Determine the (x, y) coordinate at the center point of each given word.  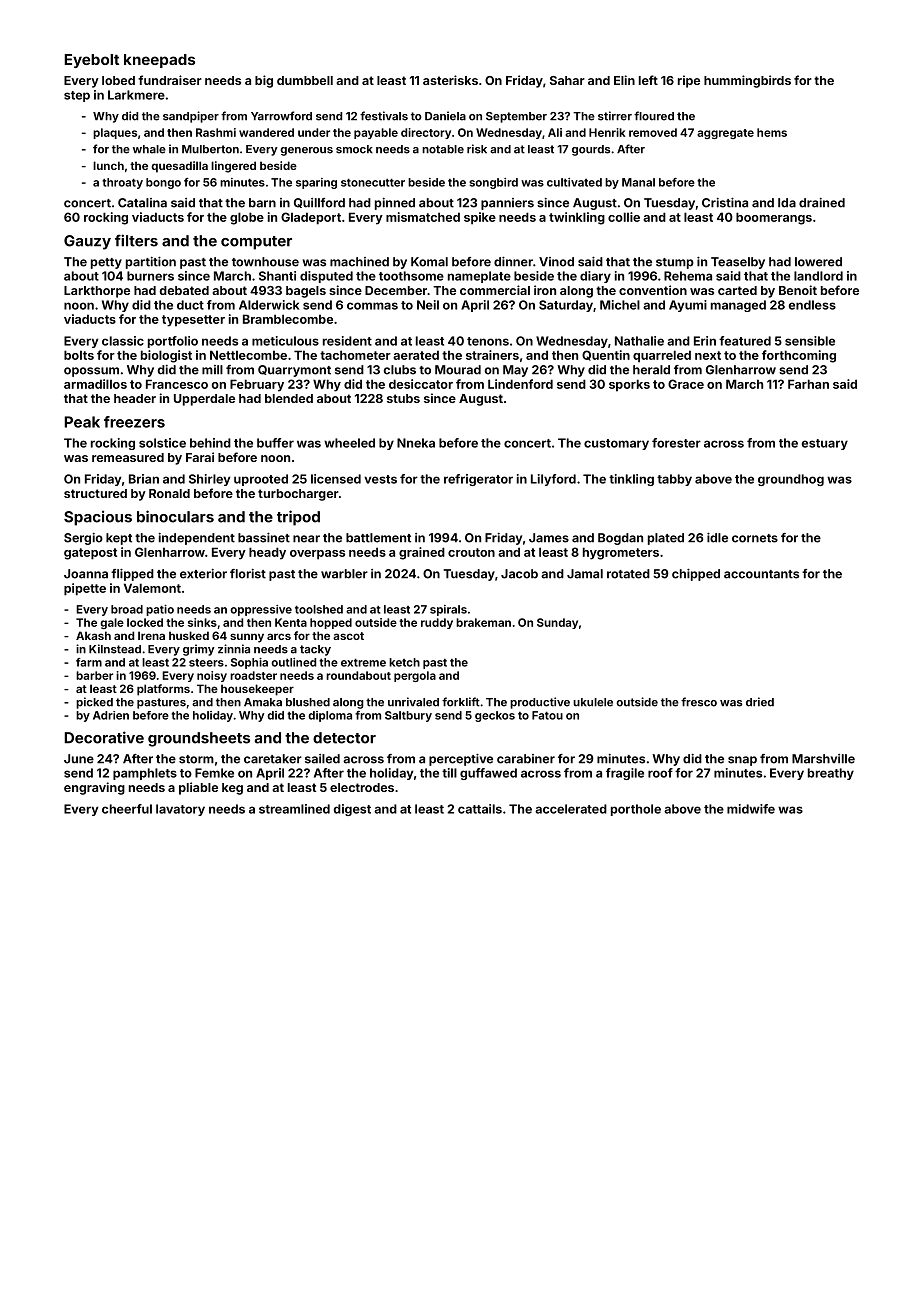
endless (812, 305)
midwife (751, 809)
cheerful (127, 809)
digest (352, 810)
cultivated (574, 182)
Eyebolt (91, 61)
